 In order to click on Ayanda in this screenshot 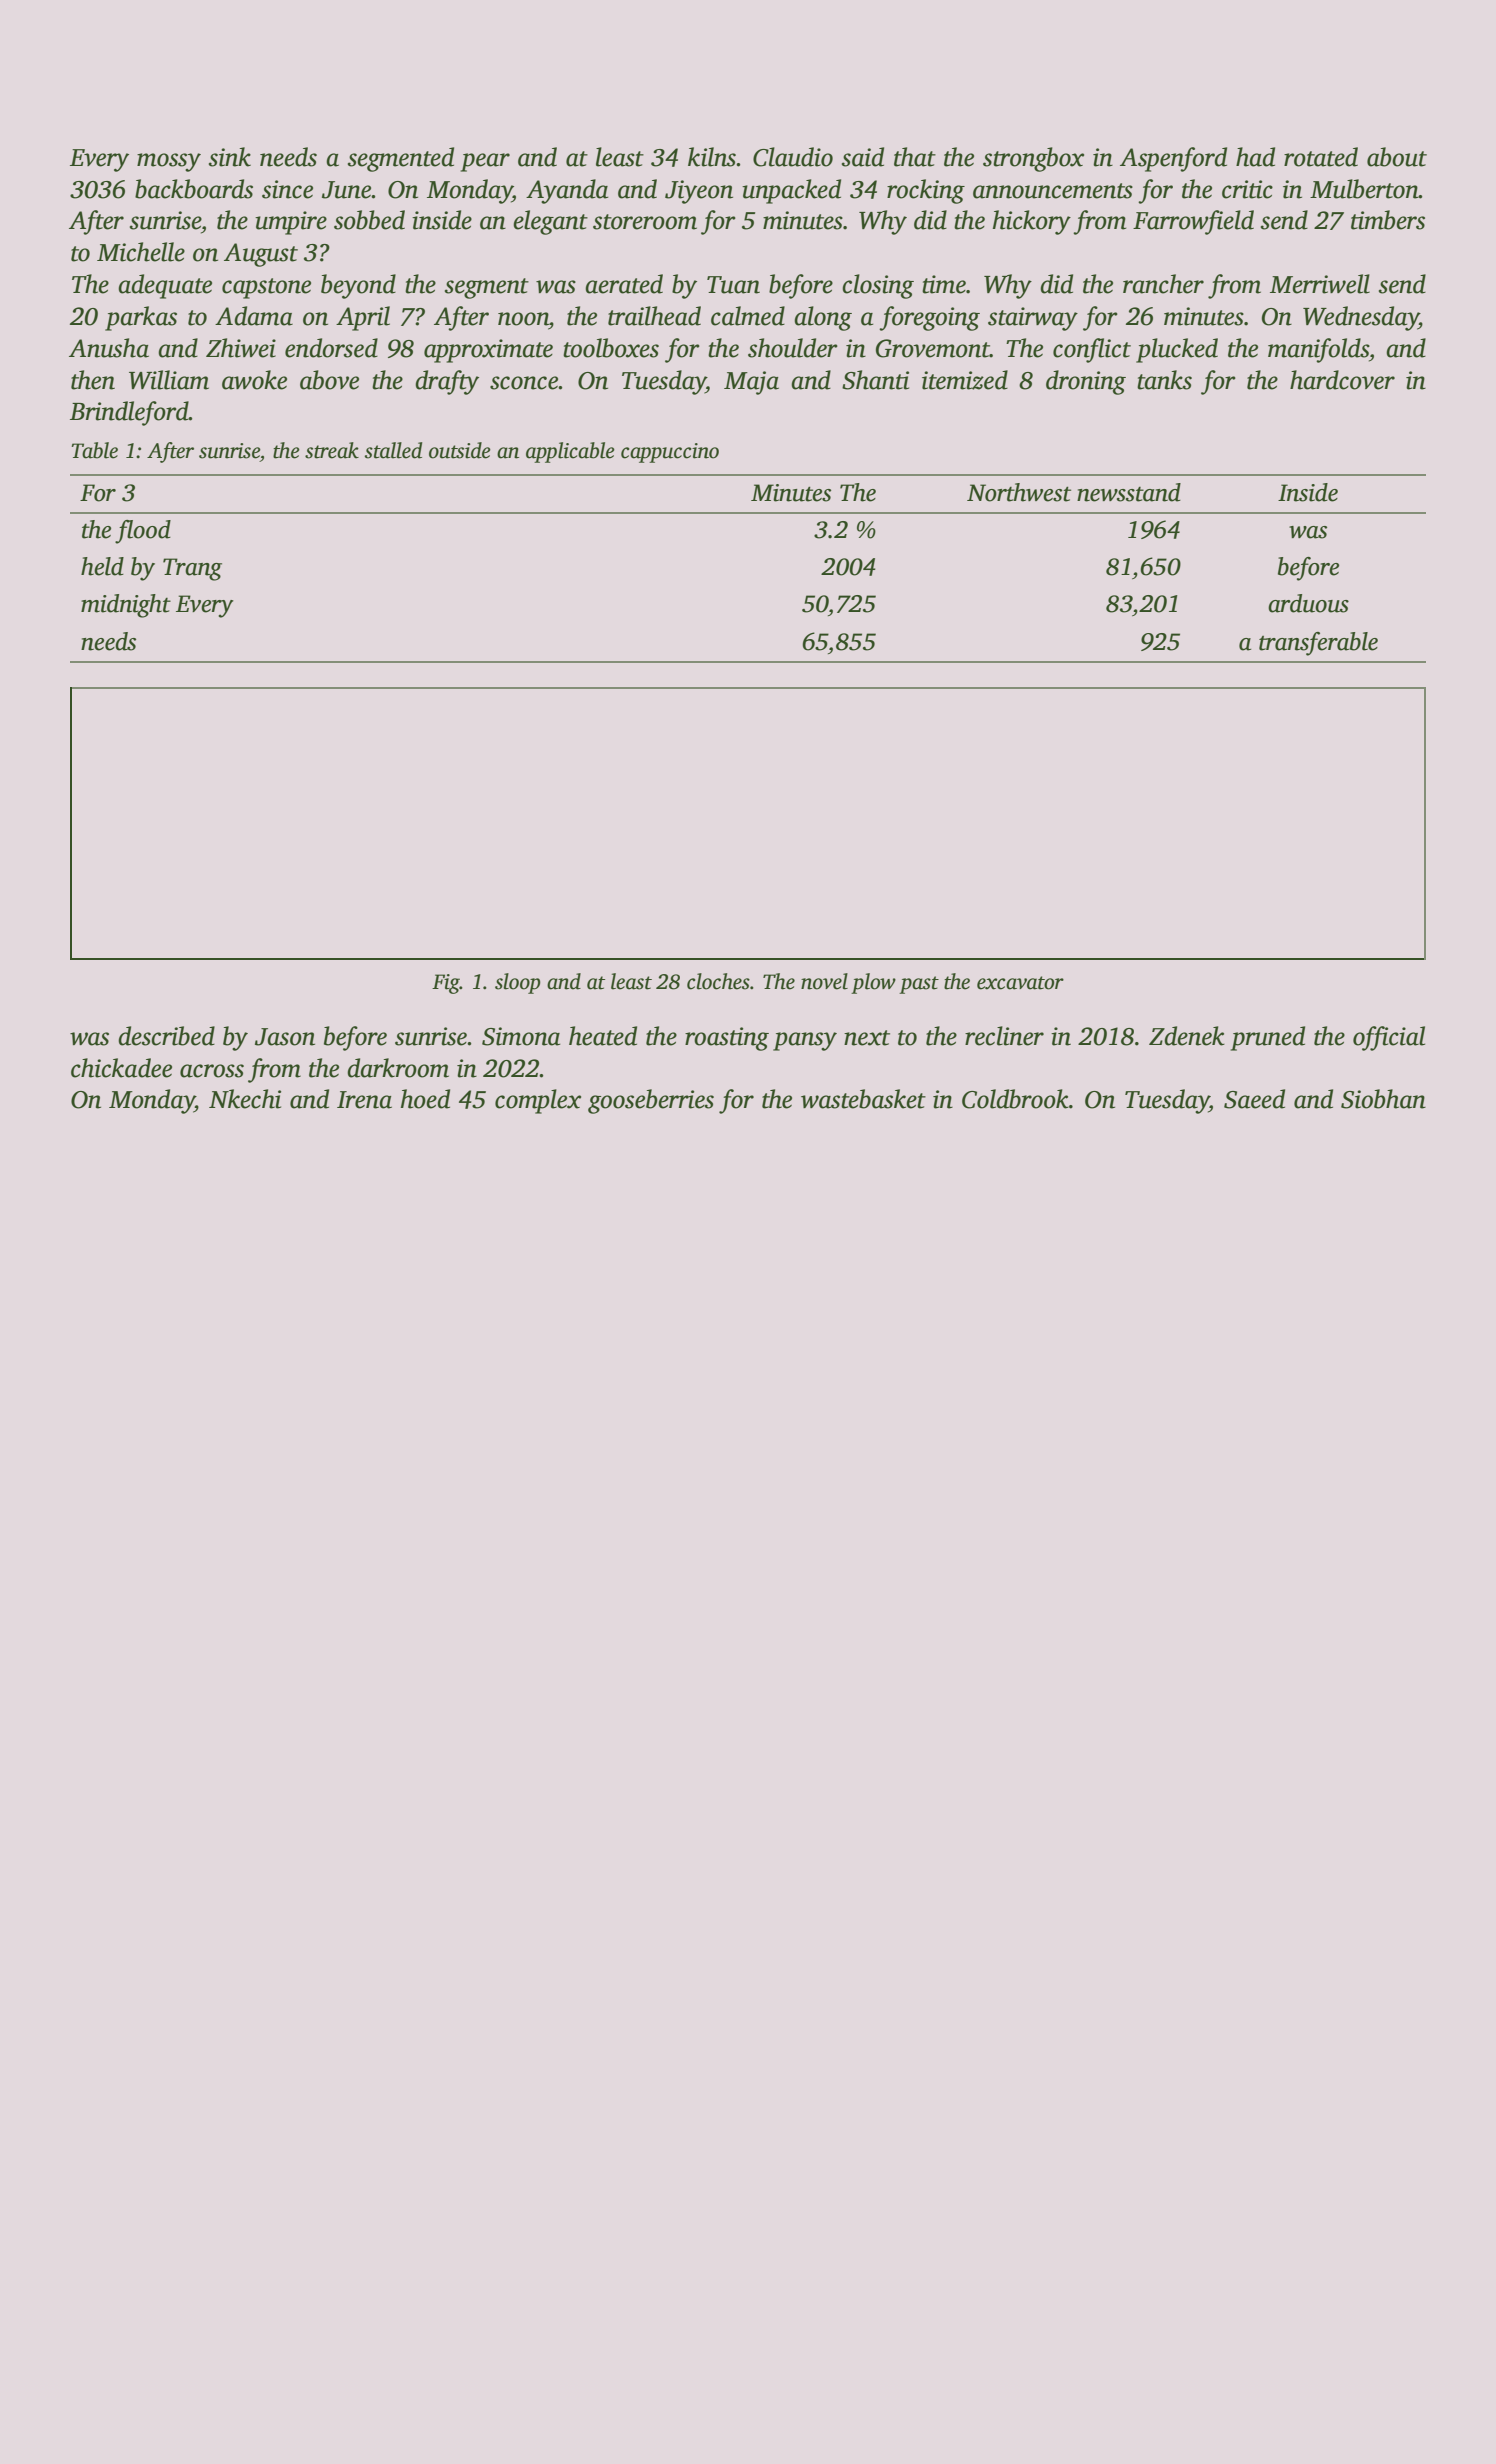, I will do `click(567, 191)`.
